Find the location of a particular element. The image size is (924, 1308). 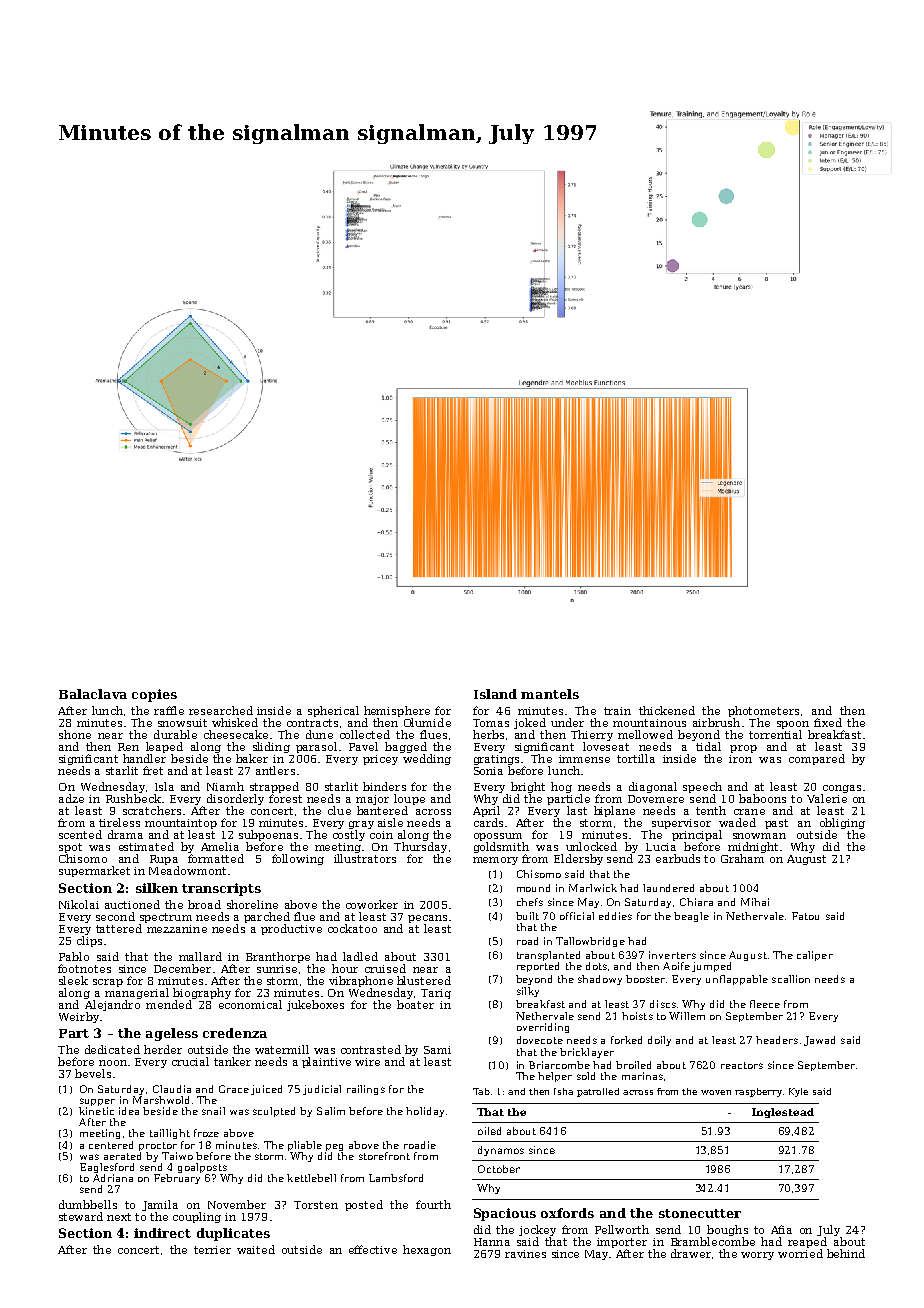

caliper is located at coordinates (815, 956).
